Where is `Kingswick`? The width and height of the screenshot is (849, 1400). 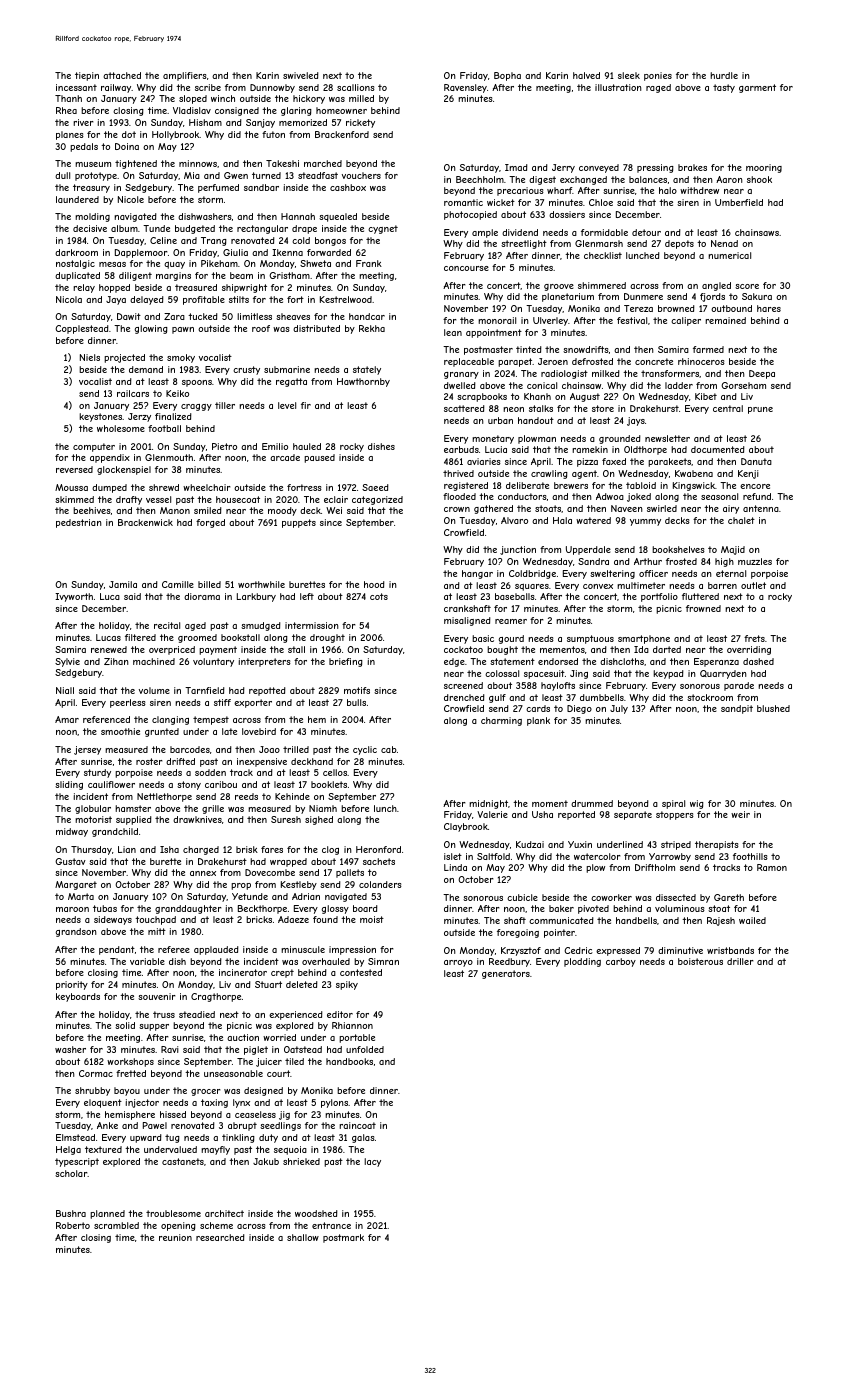 Kingswick is located at coordinates (694, 486).
